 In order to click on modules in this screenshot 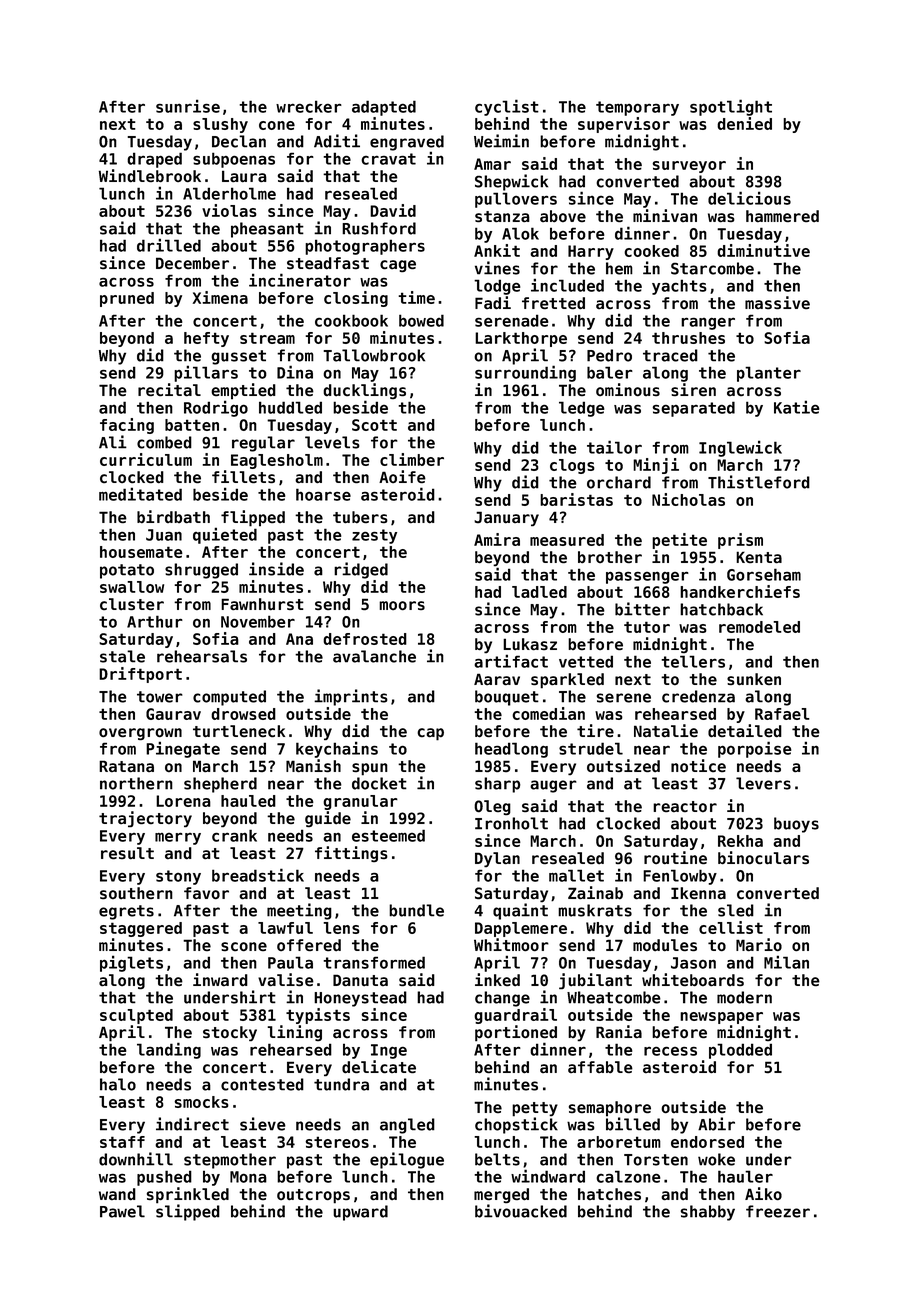, I will do `click(665, 945)`.
